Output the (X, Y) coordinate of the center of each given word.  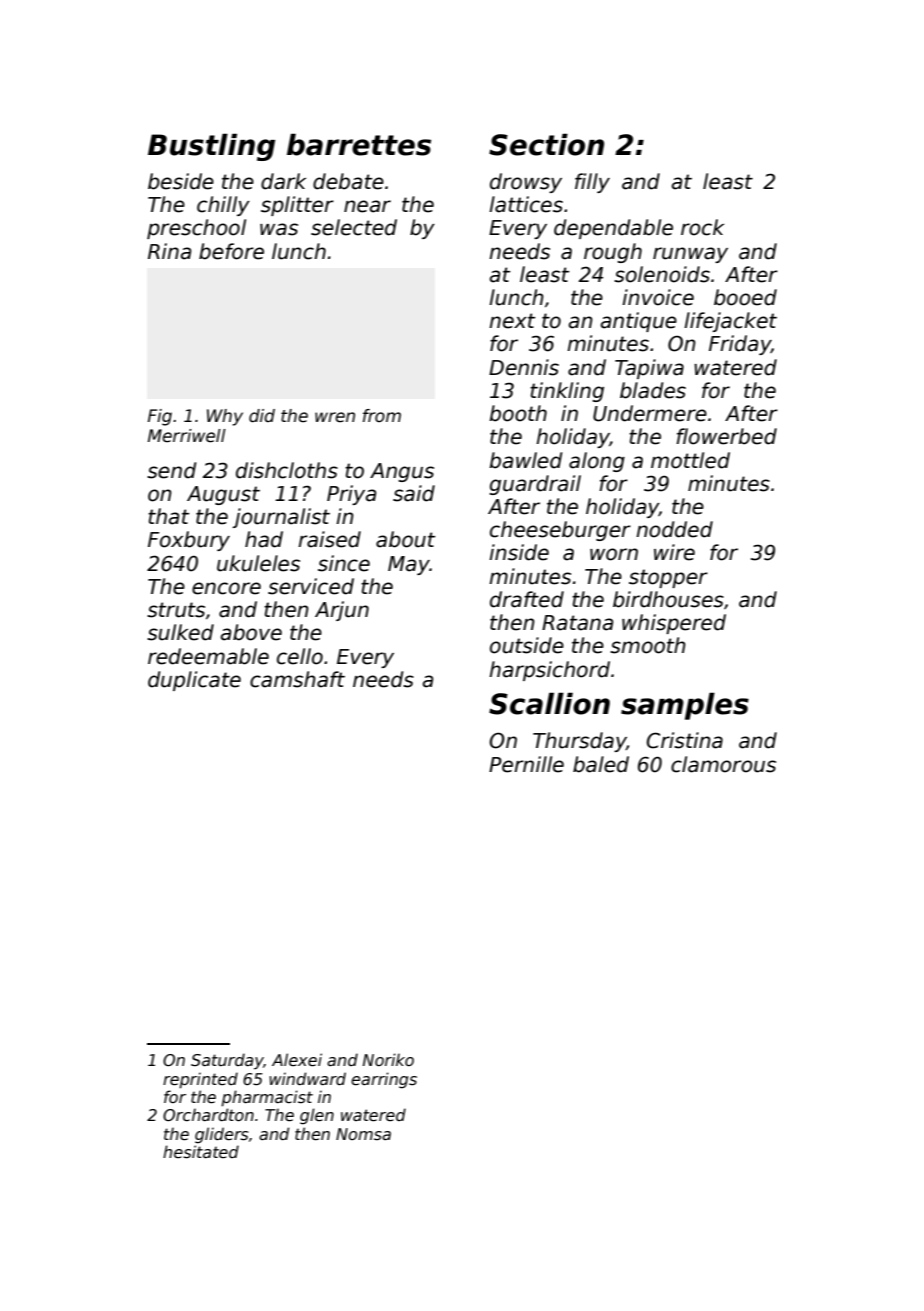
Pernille (526, 764)
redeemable (208, 656)
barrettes (359, 144)
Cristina (685, 740)
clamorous (723, 764)
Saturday (227, 1061)
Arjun (342, 611)
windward (307, 1078)
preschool (196, 229)
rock (702, 227)
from (382, 415)
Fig (160, 417)
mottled (690, 460)
